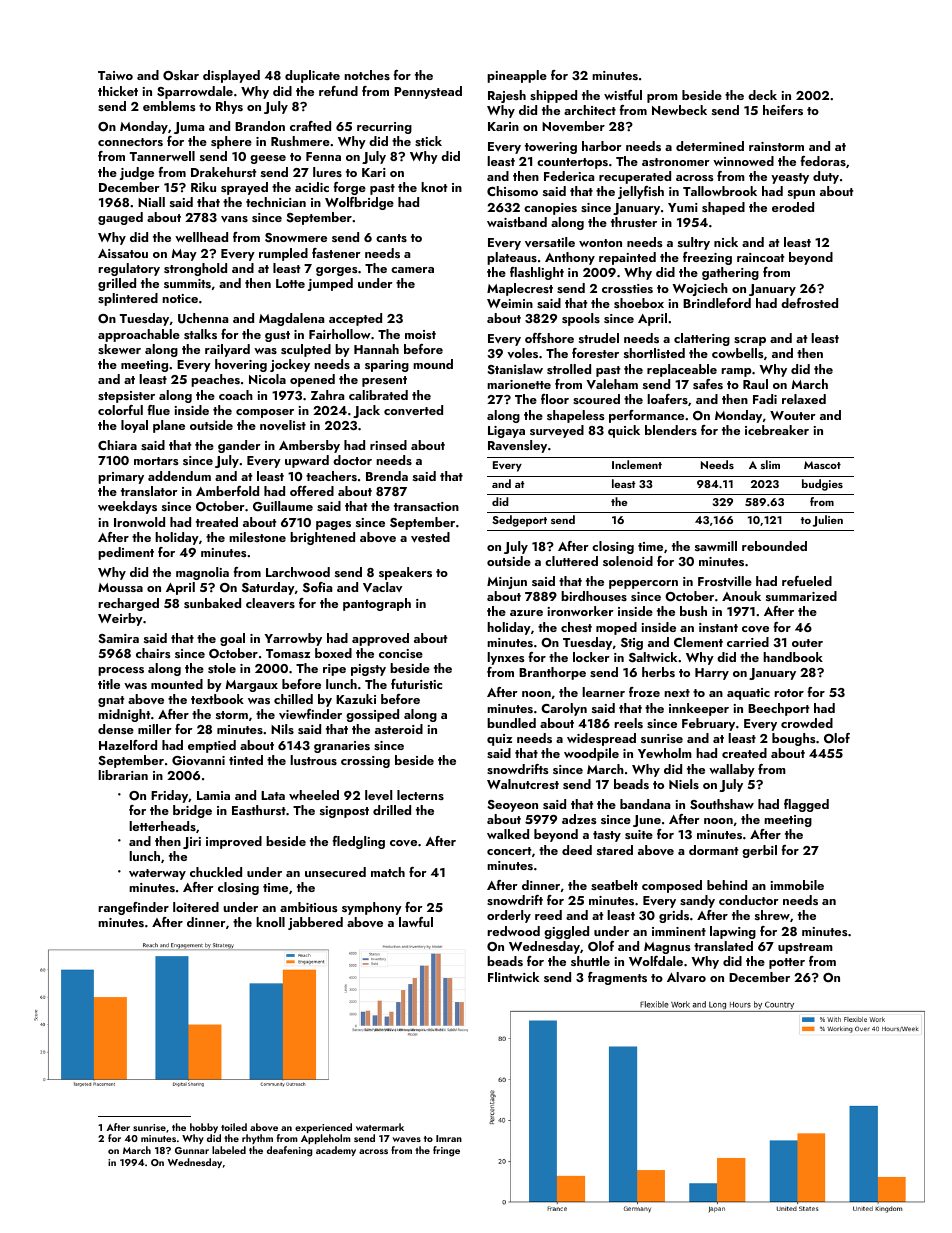 This page has height=1233, width=952. What do you see at coordinates (126, 397) in the page?
I see `stepsister` at bounding box center [126, 397].
